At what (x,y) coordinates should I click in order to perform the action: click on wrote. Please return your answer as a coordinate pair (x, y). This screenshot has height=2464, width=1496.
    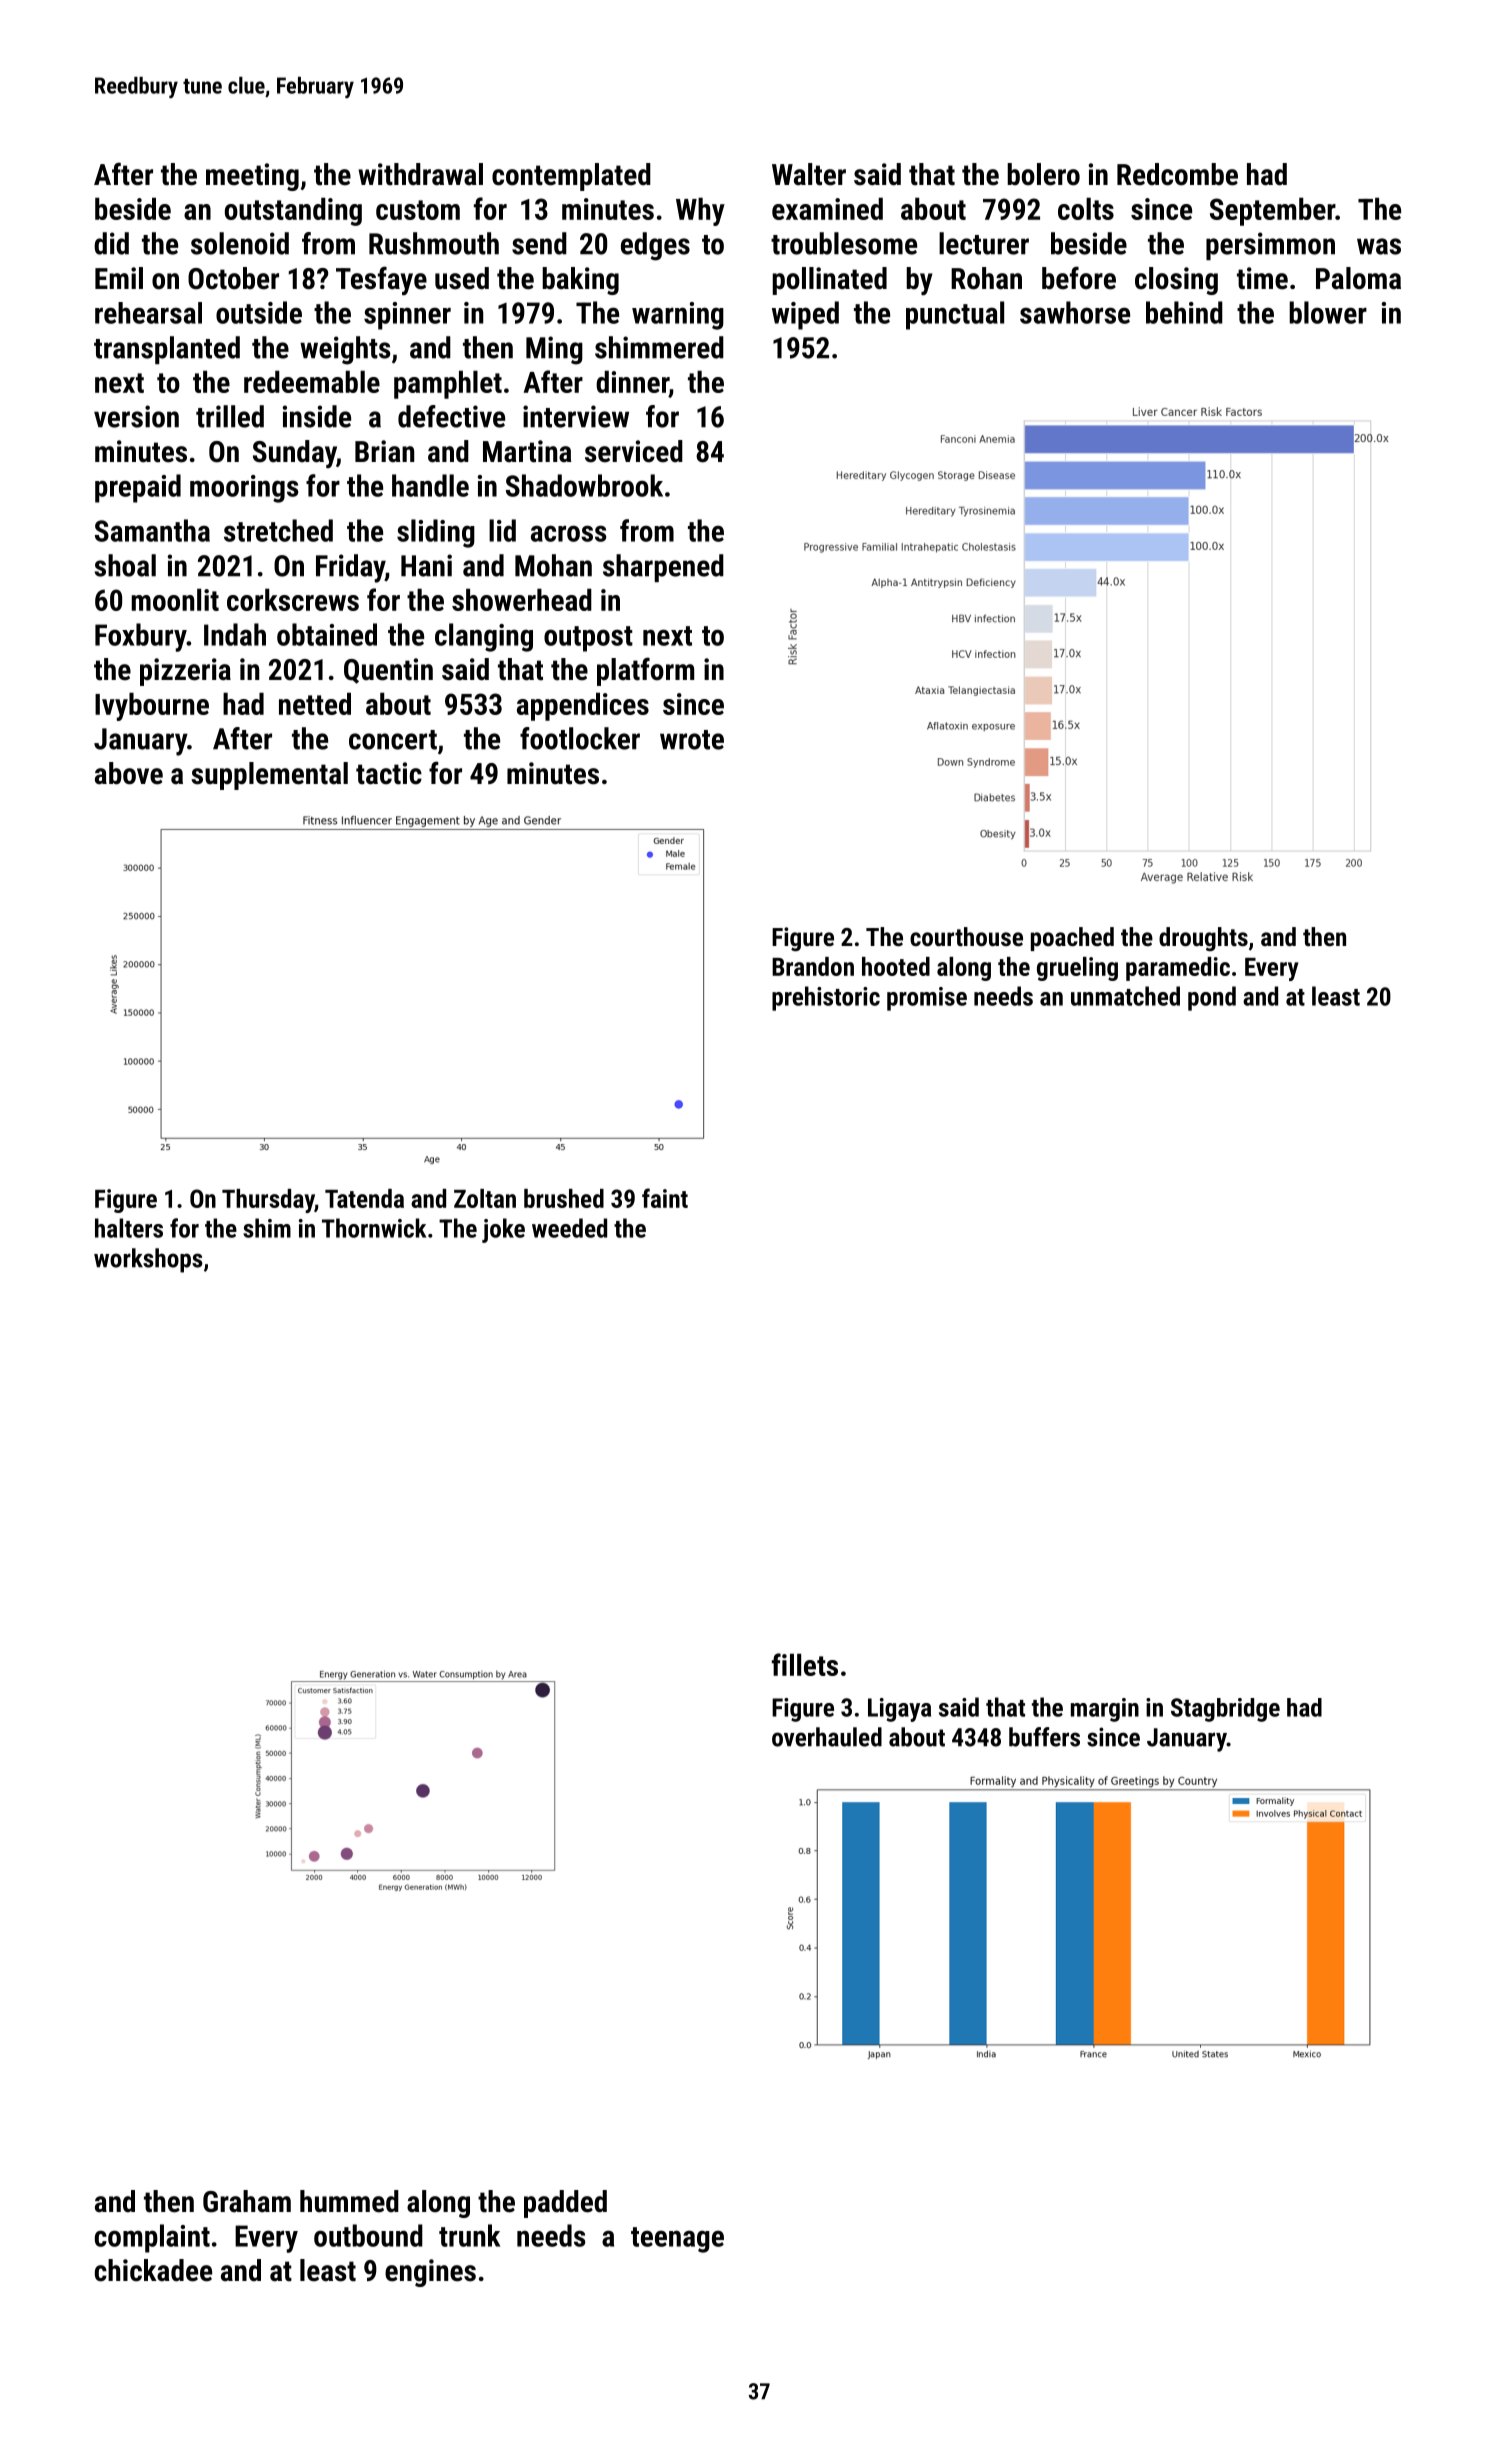
    Looking at the image, I should click on (692, 740).
